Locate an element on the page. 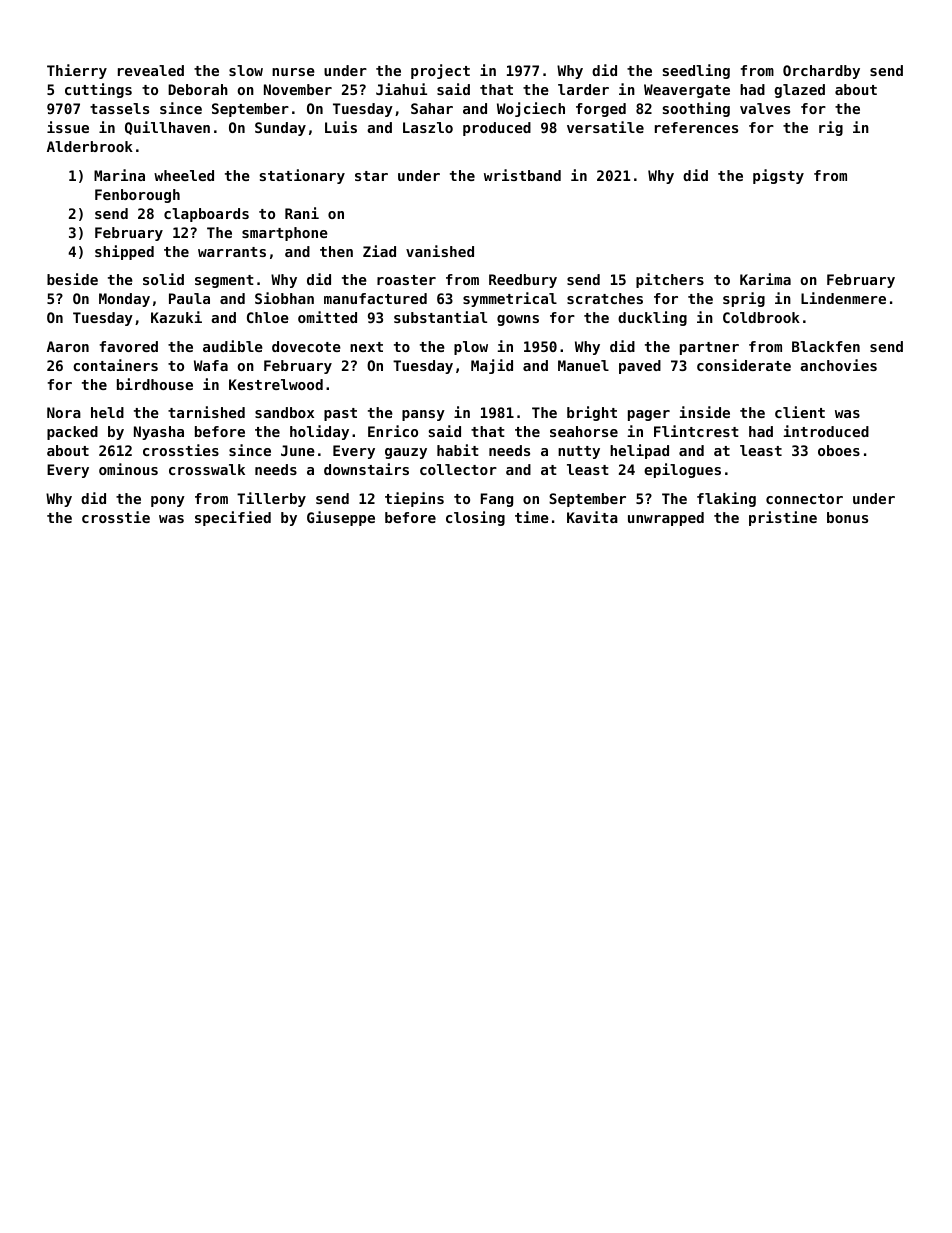 This document has height=1233, width=952. Luis is located at coordinates (341, 127).
